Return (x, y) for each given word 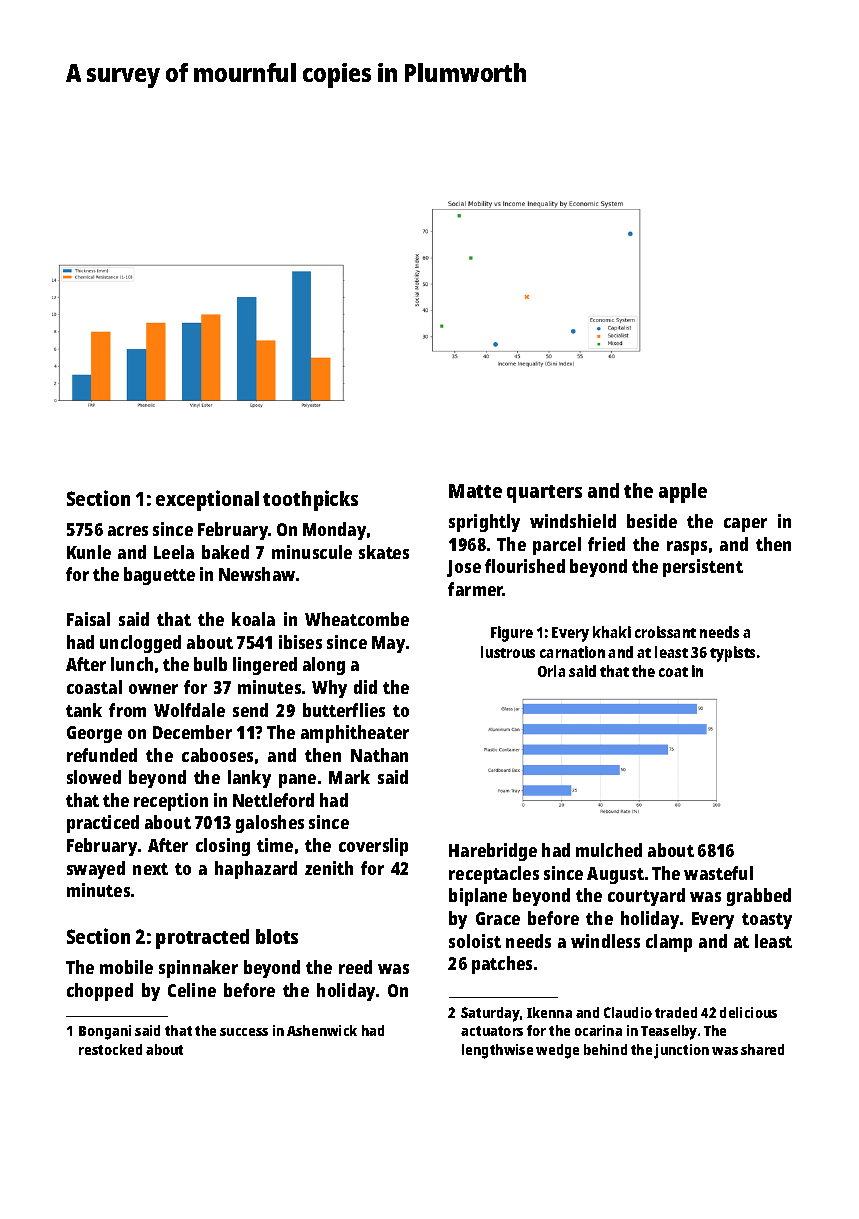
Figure (512, 634)
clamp (669, 943)
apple (683, 493)
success (244, 1032)
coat (673, 672)
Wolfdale (189, 710)
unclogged (140, 644)
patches (502, 965)
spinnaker (198, 969)
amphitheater (355, 734)
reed (355, 967)
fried (606, 544)
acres (128, 531)
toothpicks (310, 500)
